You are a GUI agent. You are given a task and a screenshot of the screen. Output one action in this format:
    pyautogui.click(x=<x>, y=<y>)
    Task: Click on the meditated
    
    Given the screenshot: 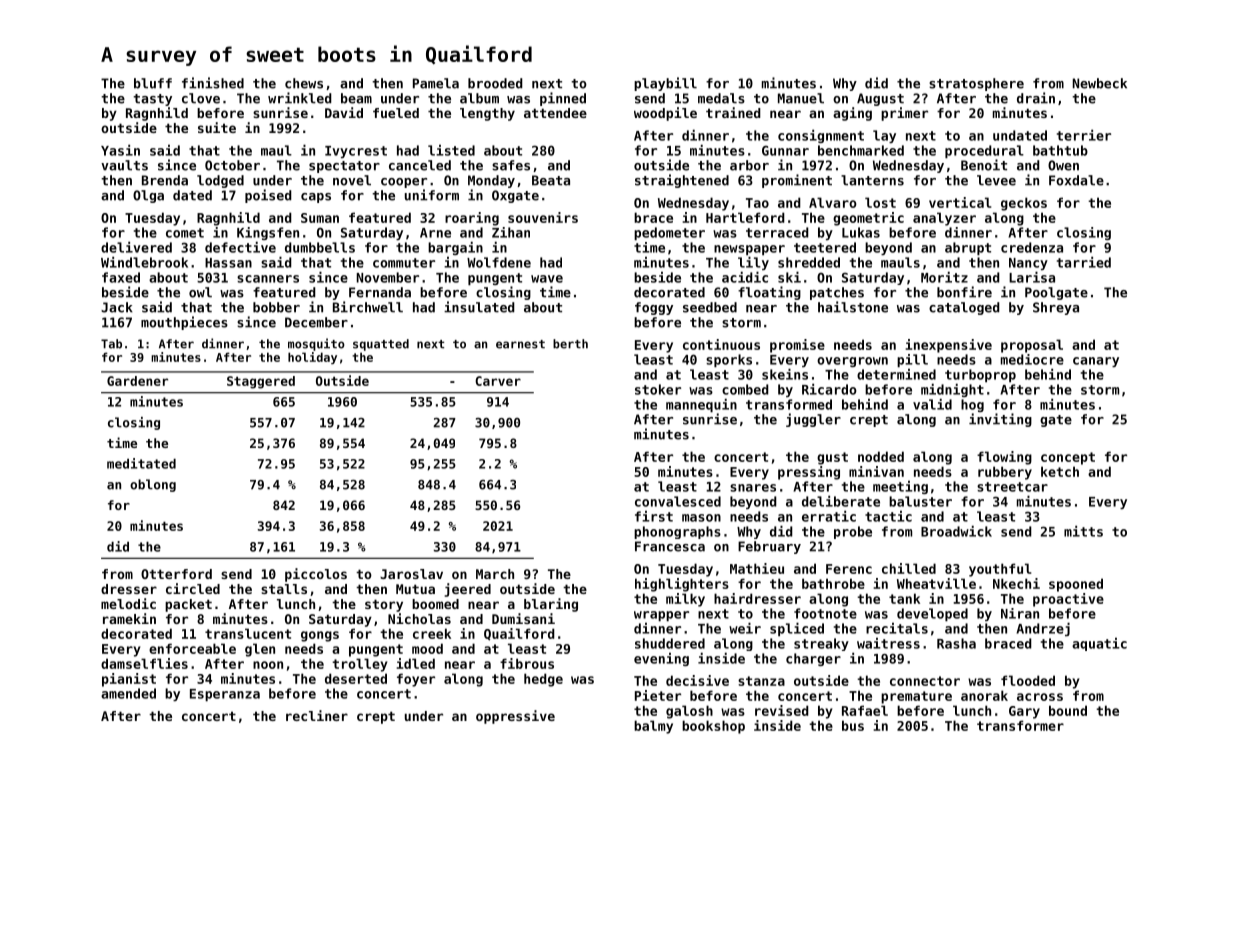 What is the action you would take?
    pyautogui.click(x=141, y=463)
